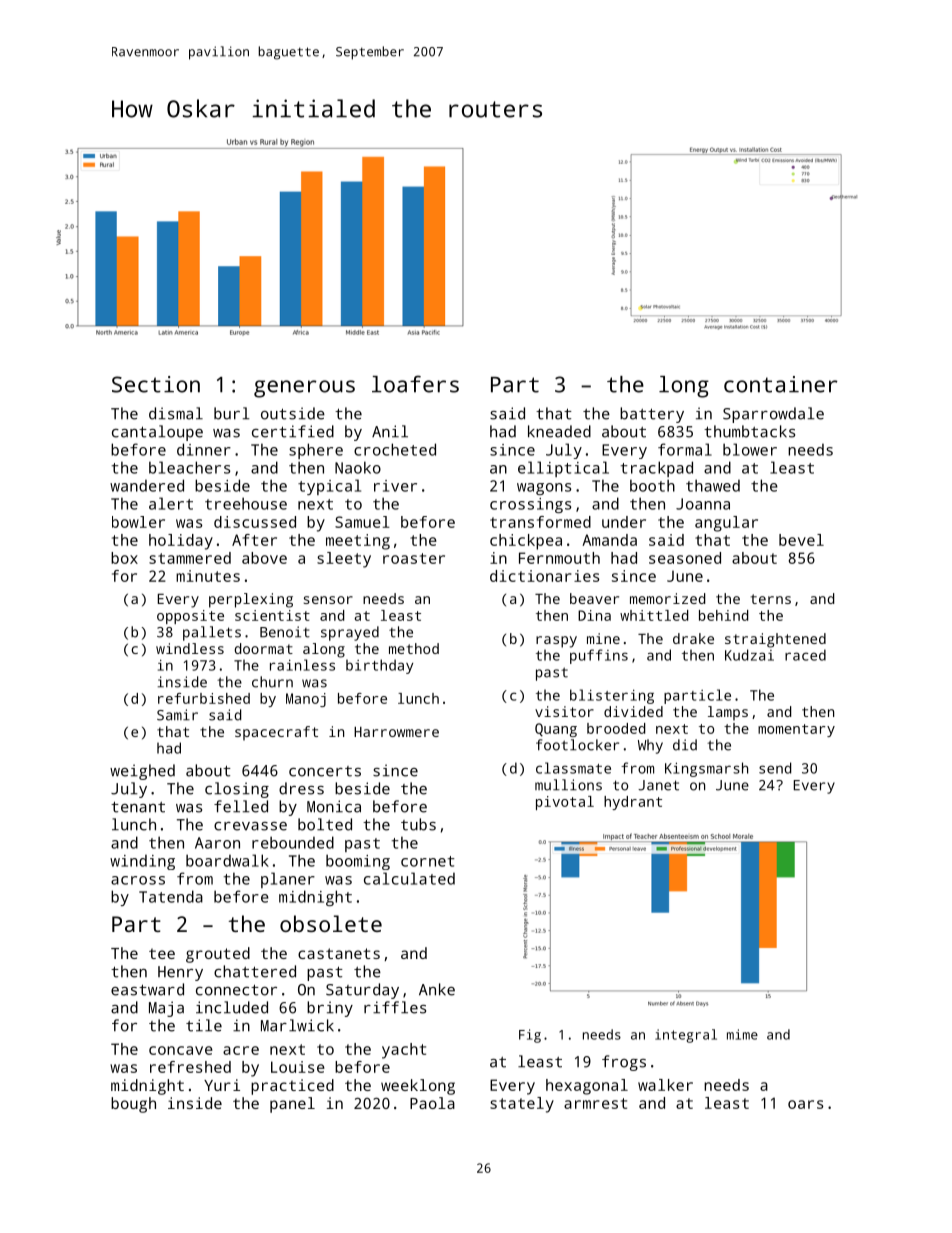 The width and height of the page is (952, 1233). I want to click on Yuri, so click(222, 1085).
